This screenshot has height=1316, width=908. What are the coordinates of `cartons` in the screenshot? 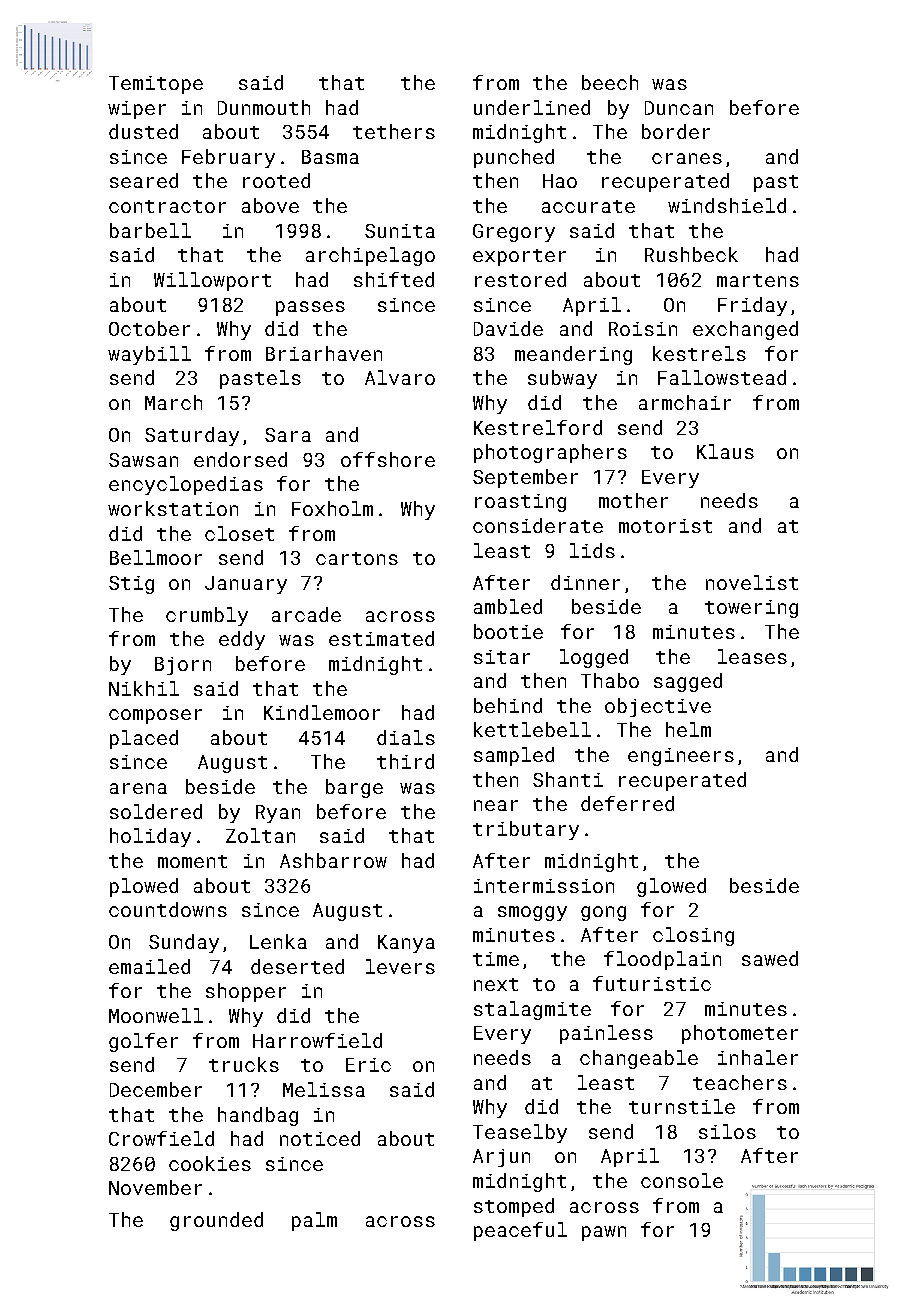 It's located at (357, 558).
